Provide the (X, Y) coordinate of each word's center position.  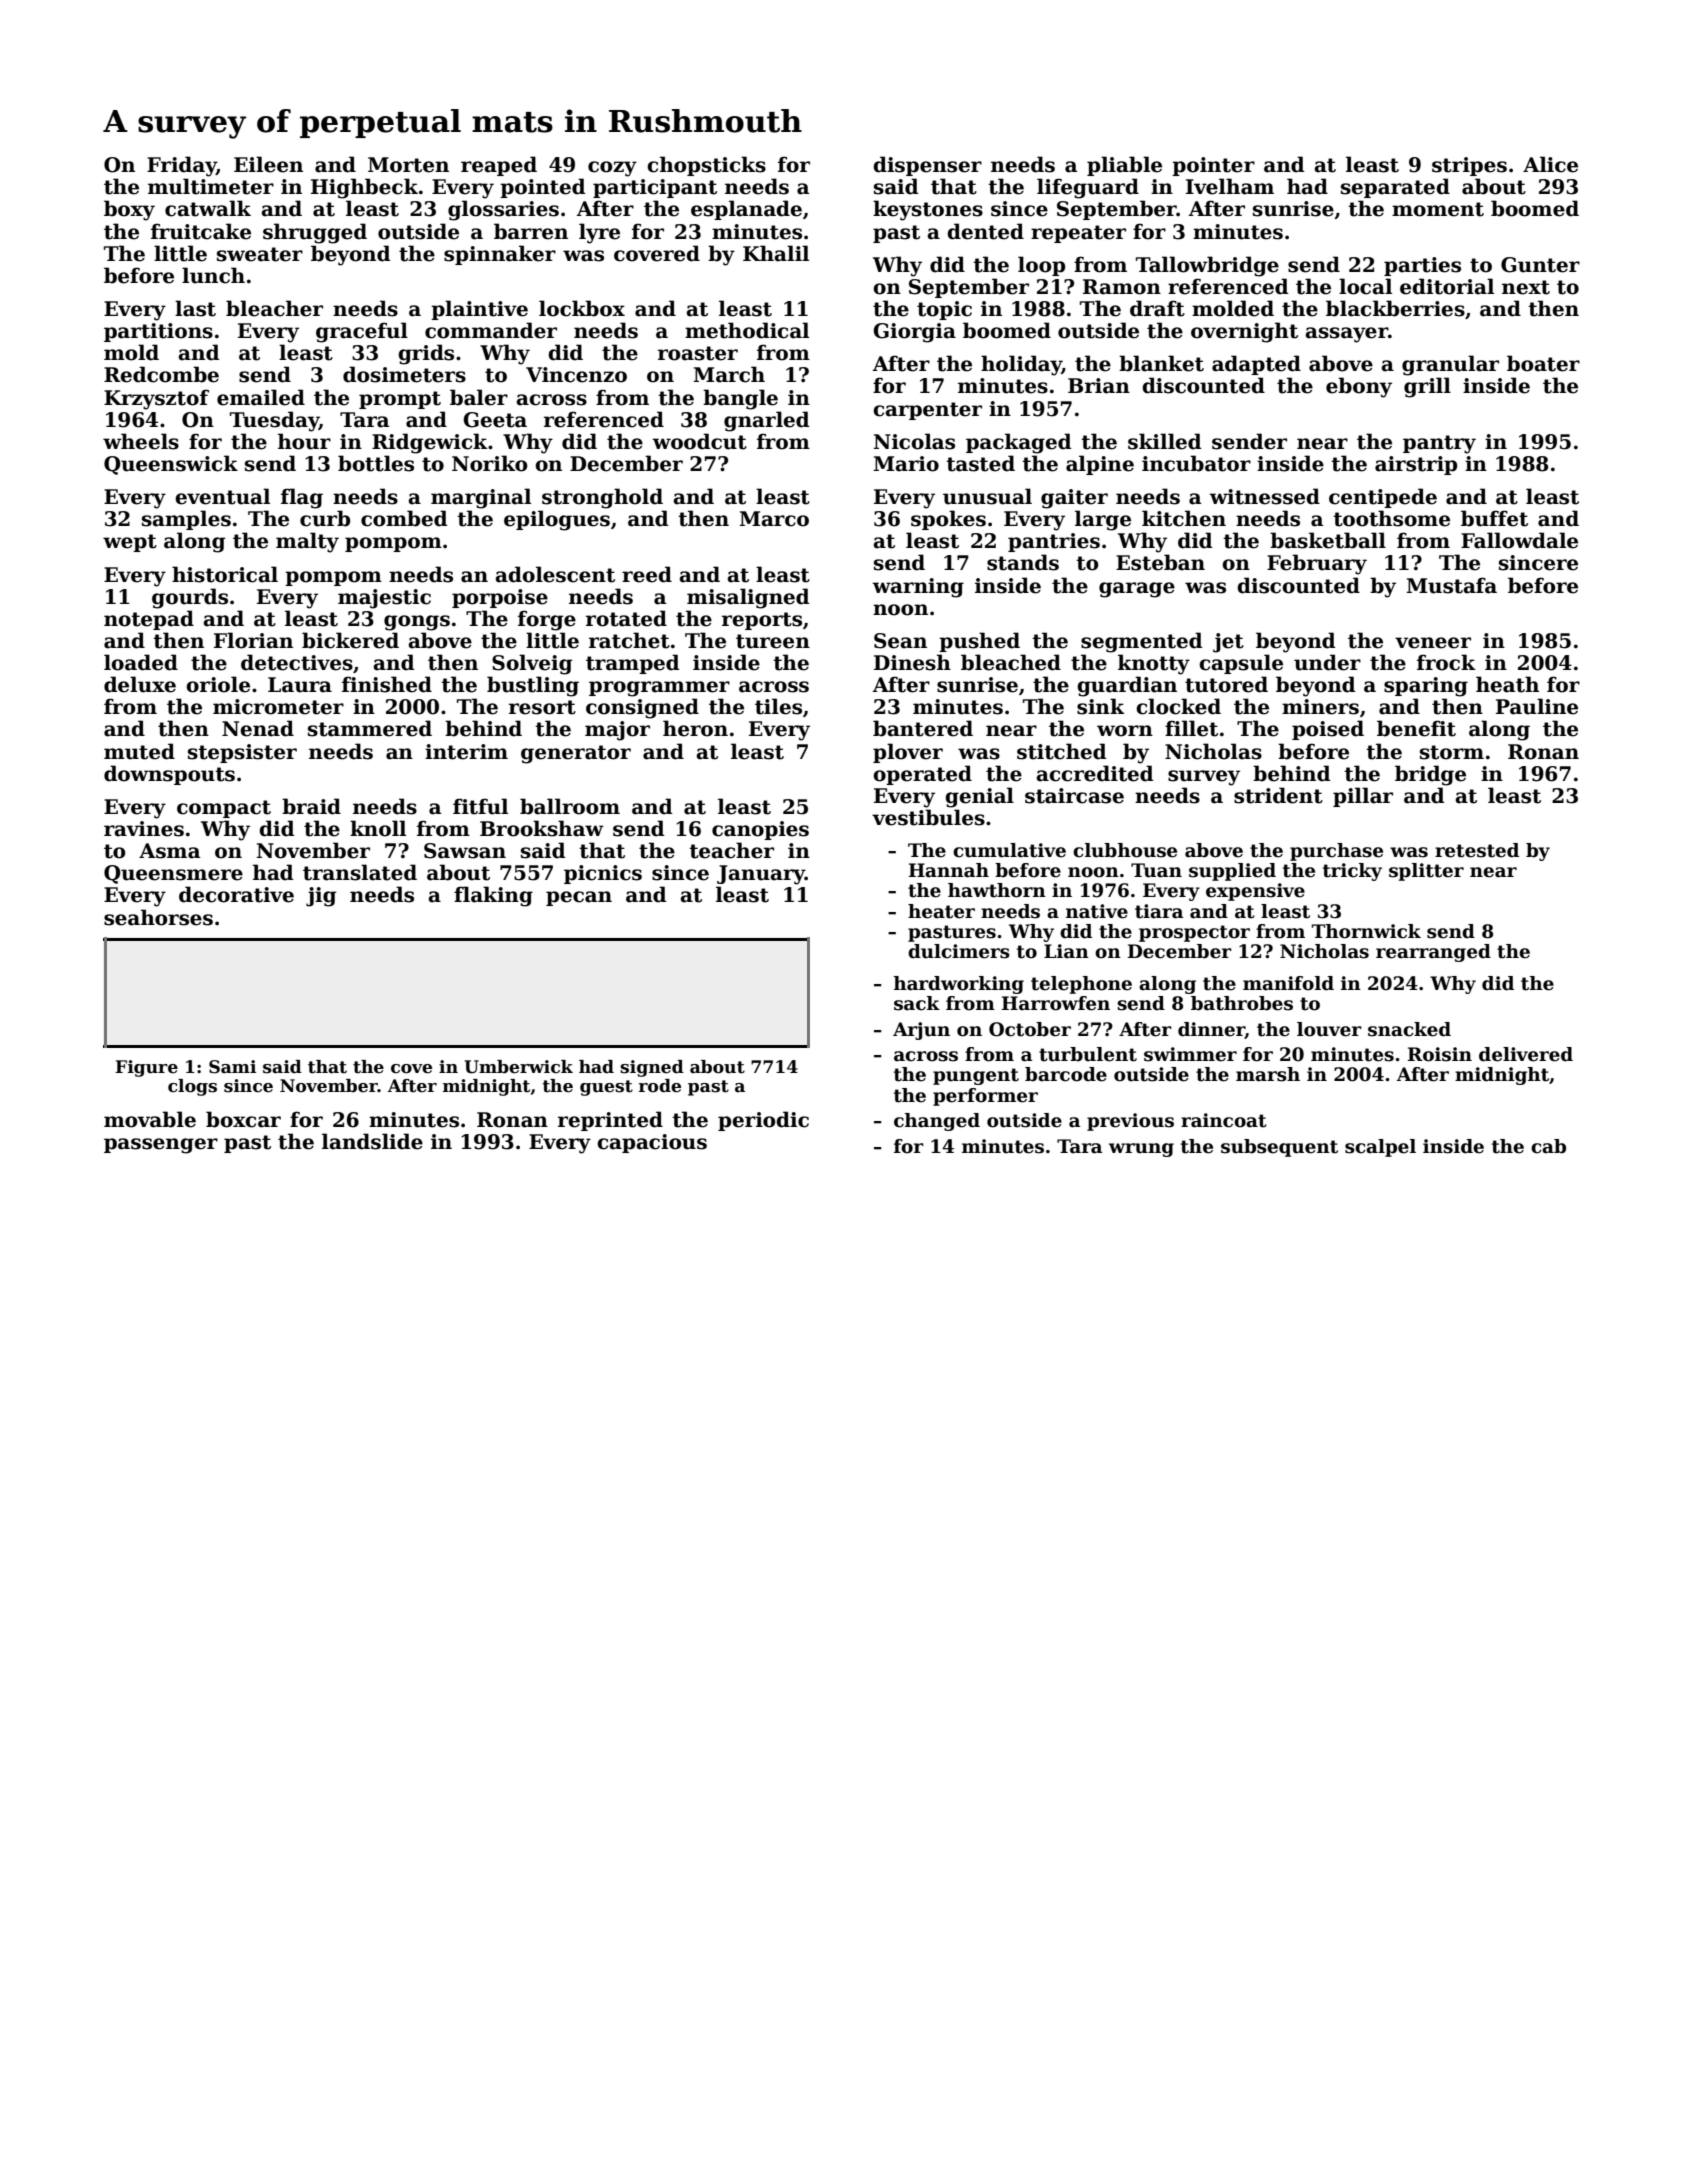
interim (466, 752)
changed (937, 1122)
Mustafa (1451, 585)
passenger (161, 1146)
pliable (1124, 166)
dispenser (927, 166)
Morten (408, 165)
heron (695, 728)
